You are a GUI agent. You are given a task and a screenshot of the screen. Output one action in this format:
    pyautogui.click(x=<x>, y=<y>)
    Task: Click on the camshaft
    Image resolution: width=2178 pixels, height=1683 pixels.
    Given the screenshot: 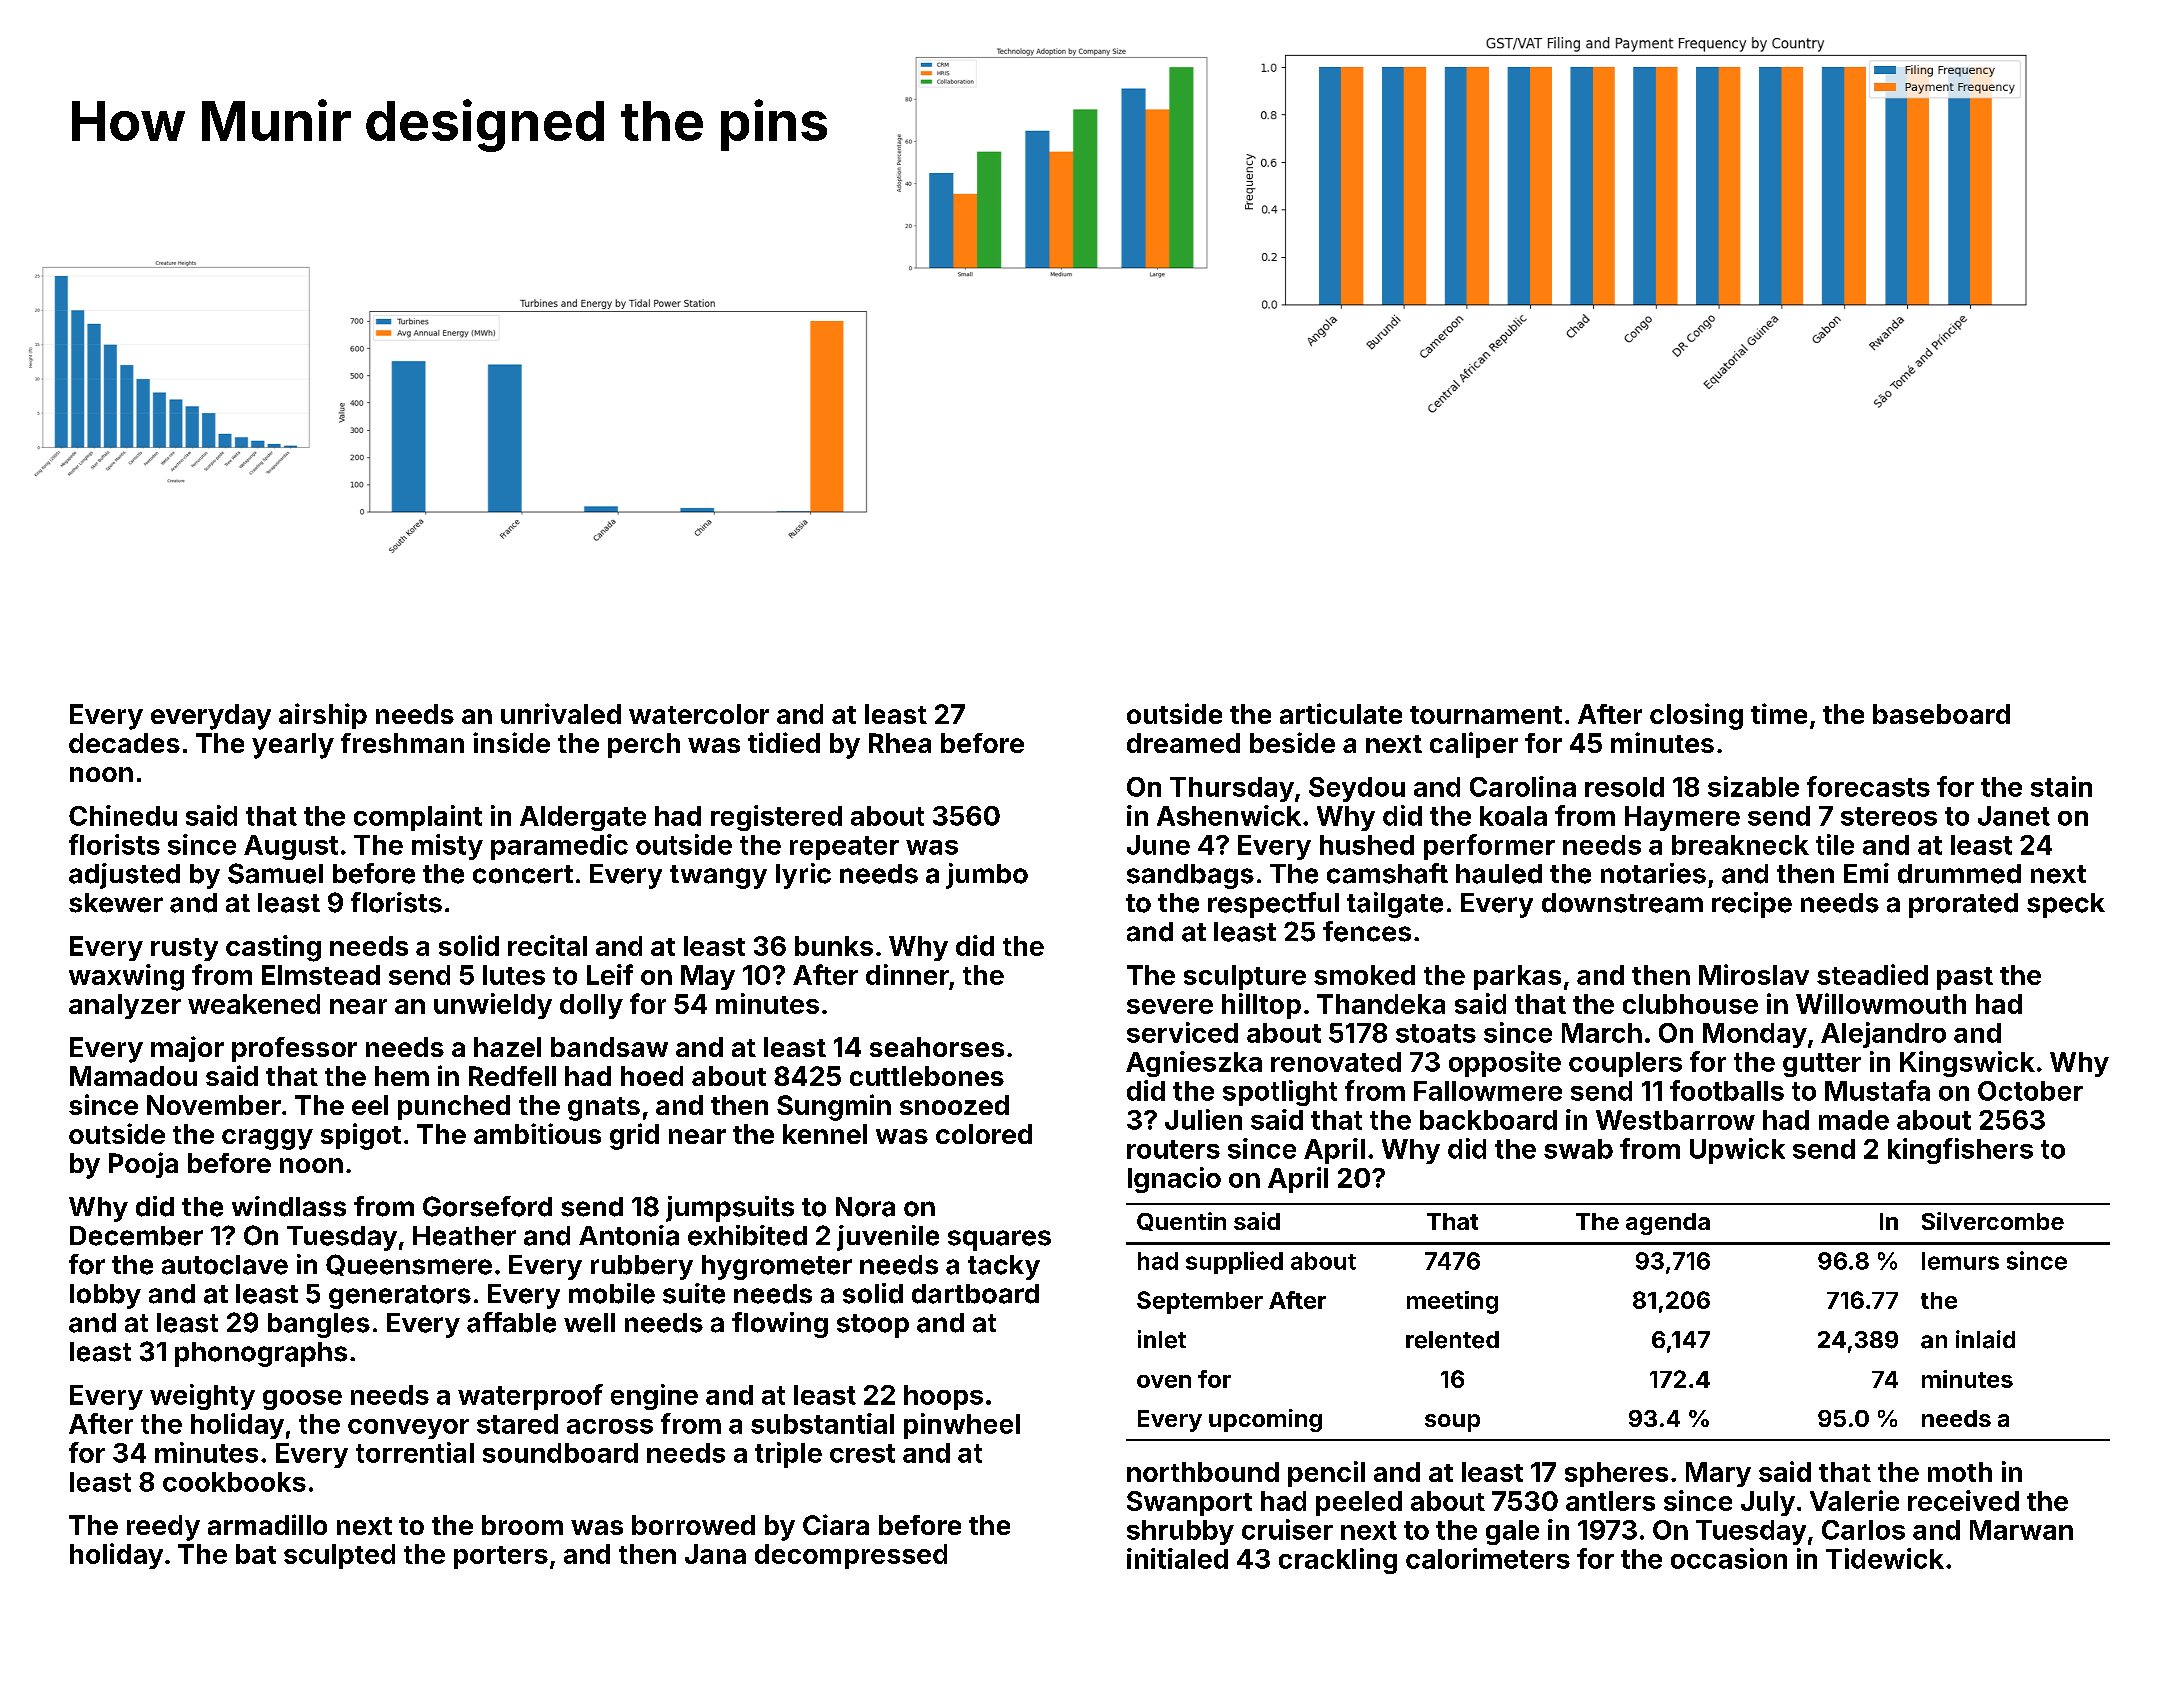 What is the action you would take?
    pyautogui.click(x=1387, y=873)
